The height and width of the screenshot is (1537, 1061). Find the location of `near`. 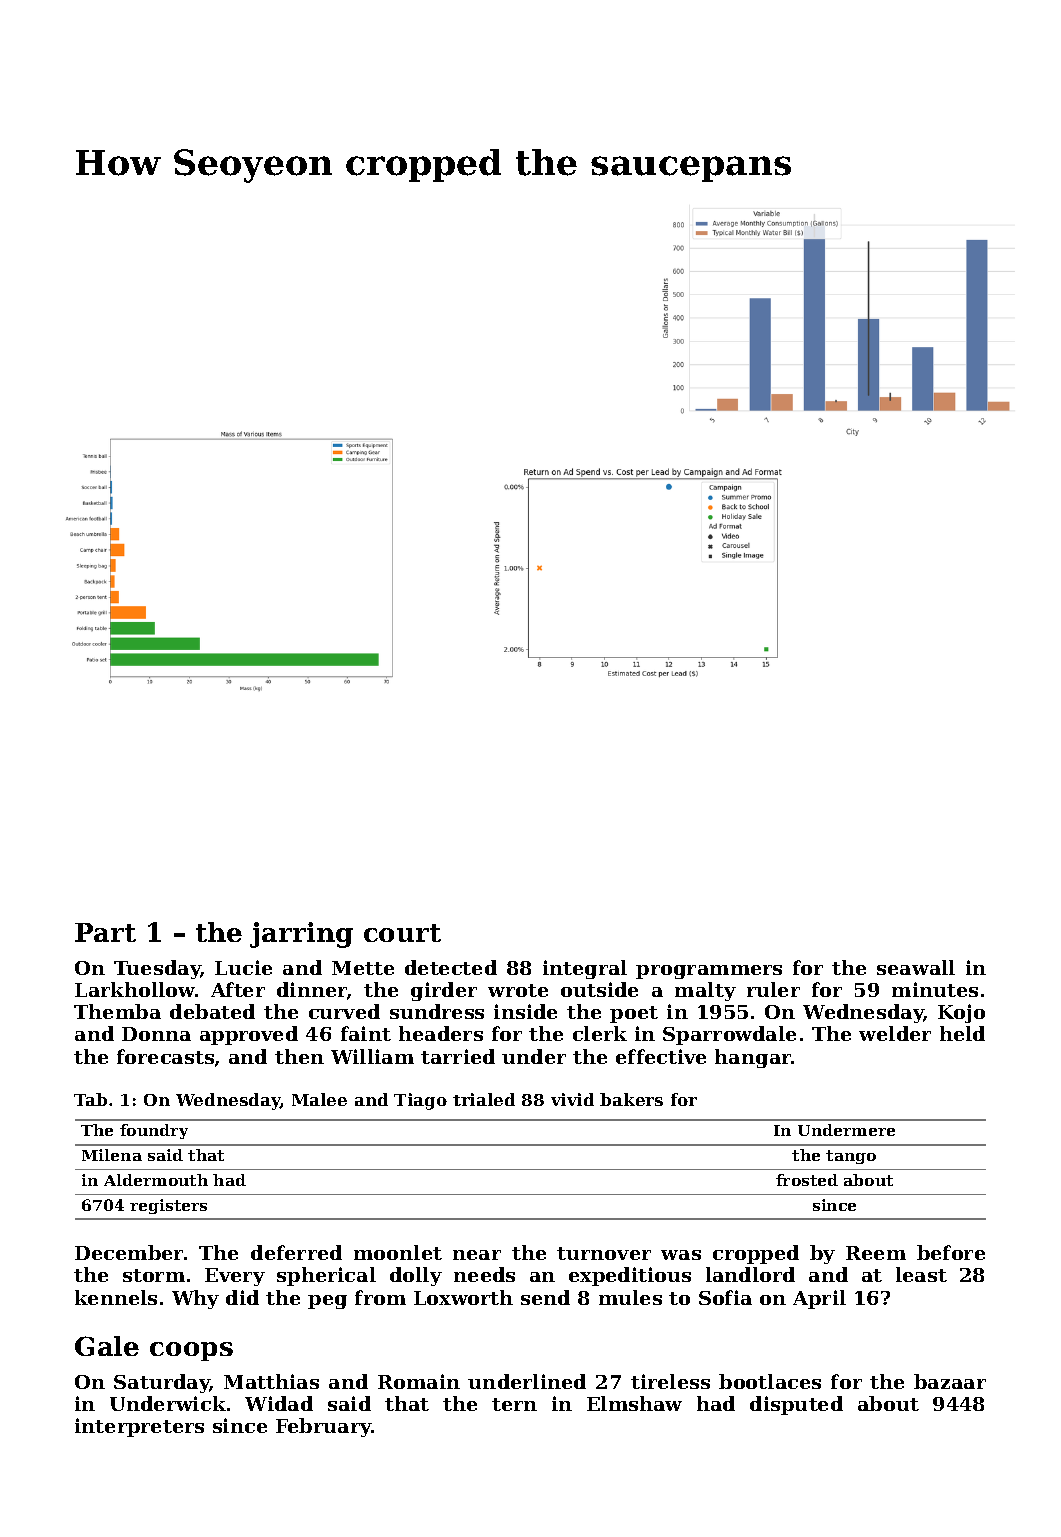

near is located at coordinates (477, 1255).
